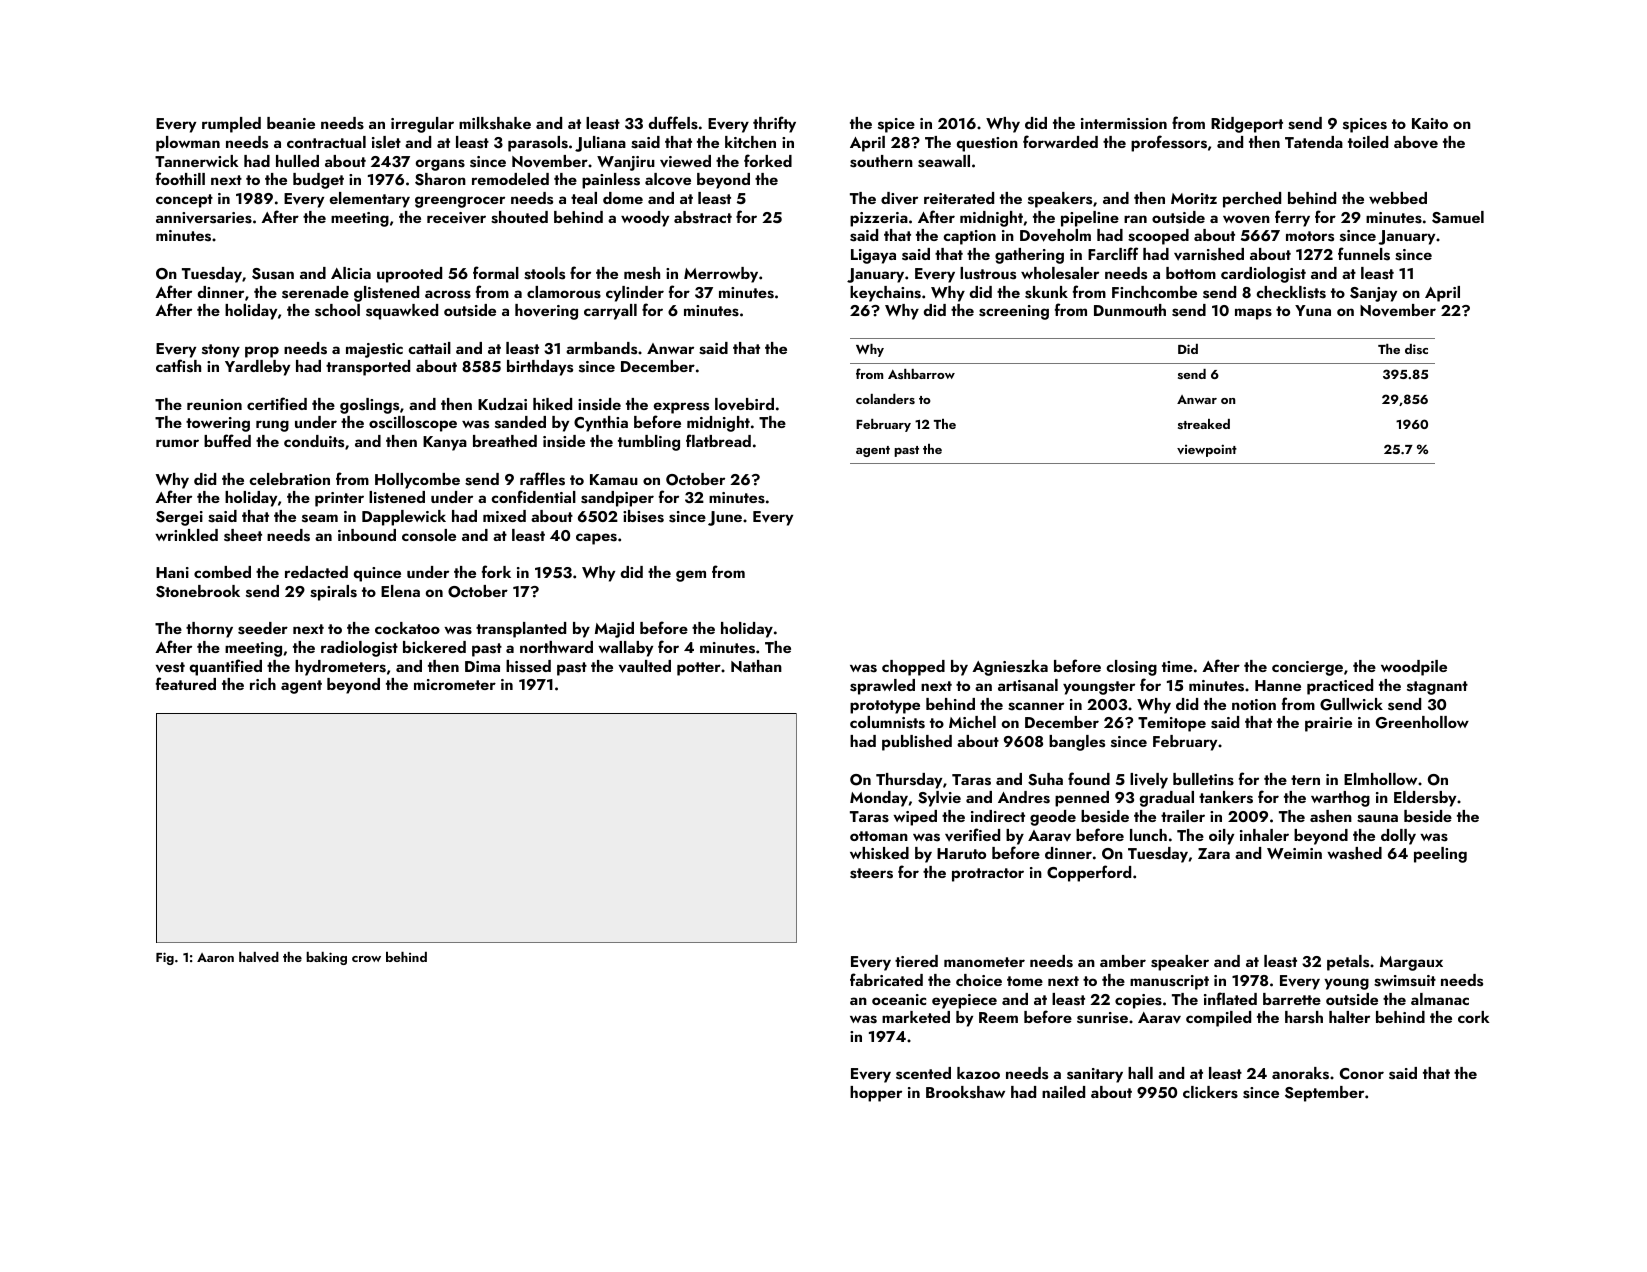 The width and height of the screenshot is (1647, 1272). What do you see at coordinates (482, 666) in the screenshot?
I see `Dima` at bounding box center [482, 666].
